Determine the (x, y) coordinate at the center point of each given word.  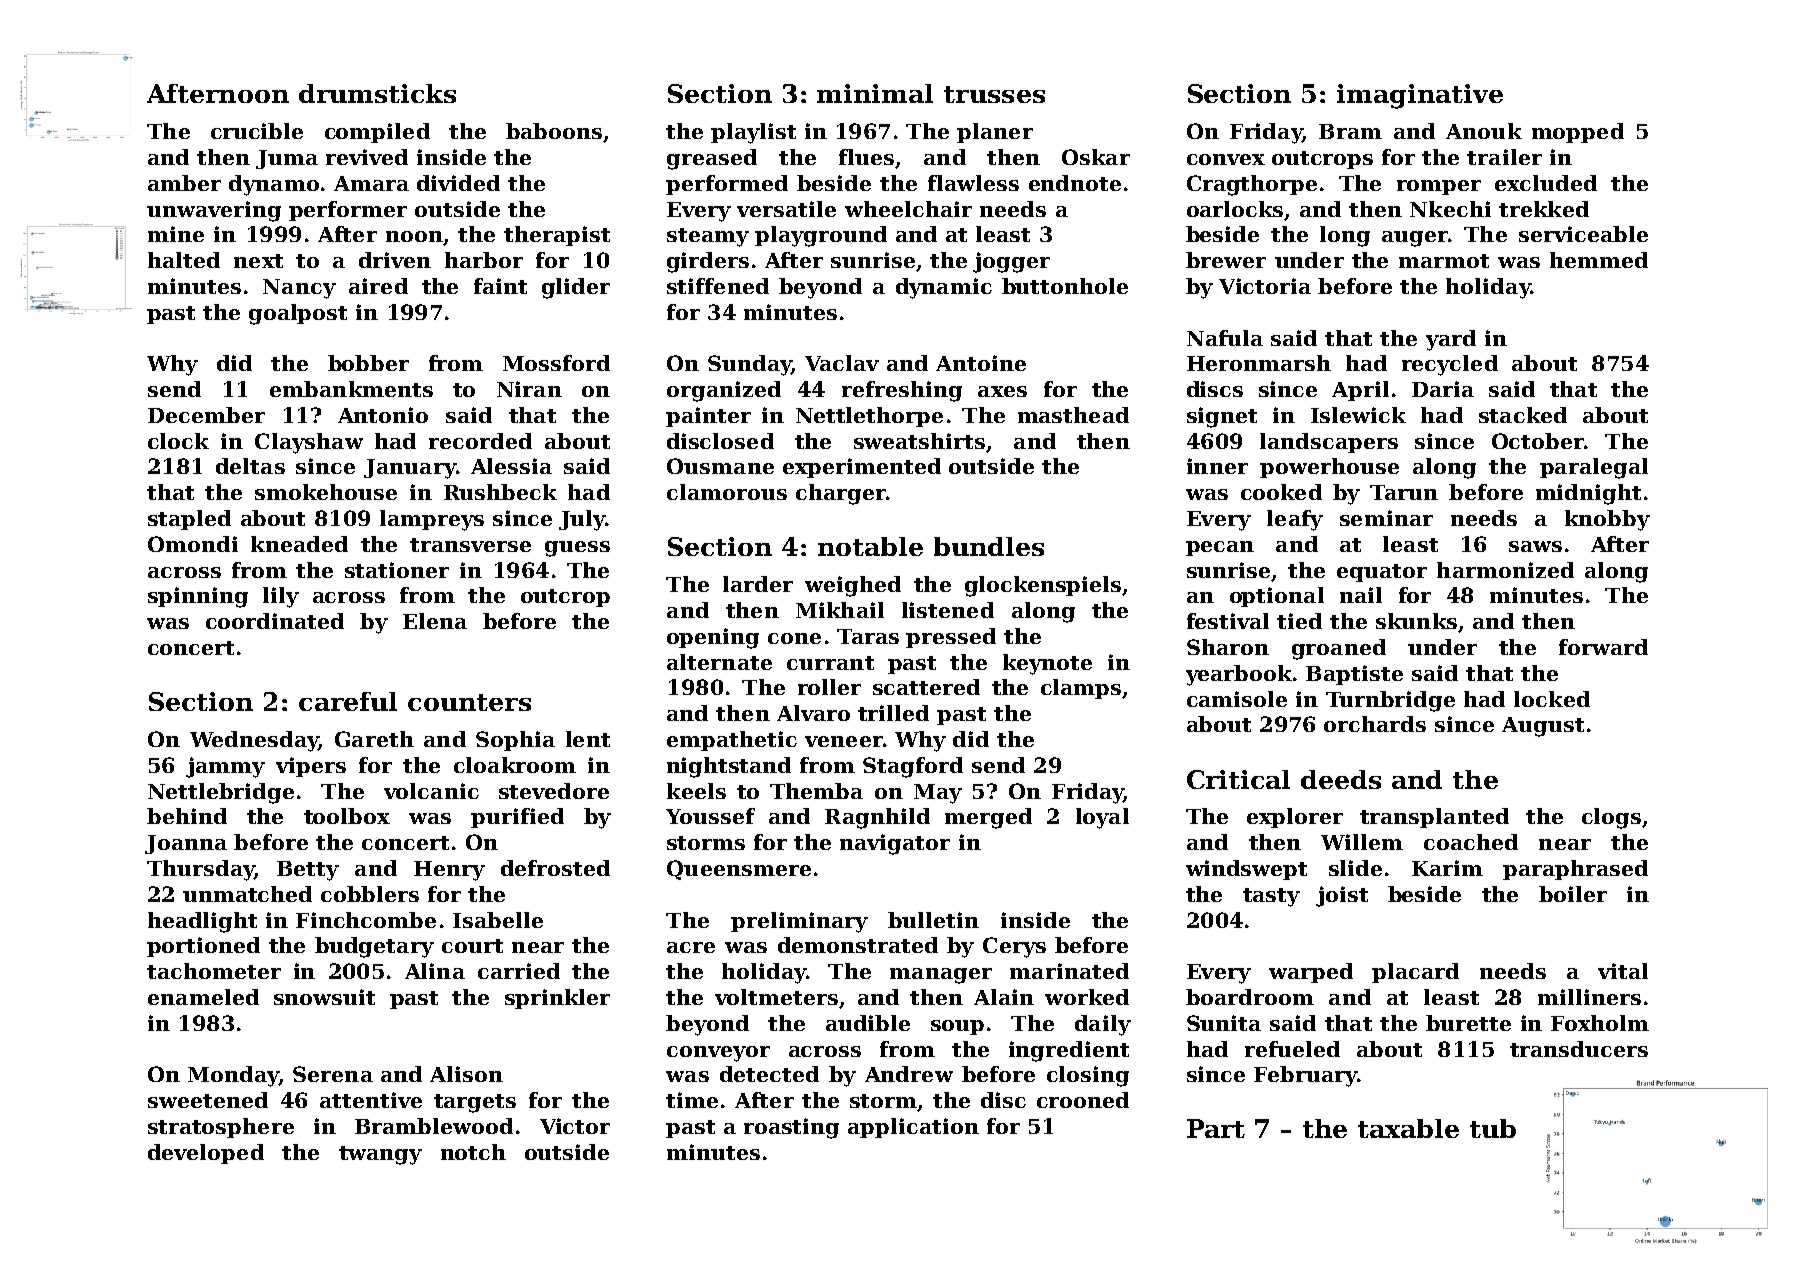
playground (821, 236)
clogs (1611, 818)
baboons (554, 131)
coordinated (275, 621)
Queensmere (739, 870)
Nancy (299, 289)
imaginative (1420, 96)
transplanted (1434, 818)
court (472, 946)
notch (473, 1152)
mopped (1578, 133)
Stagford (913, 767)
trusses (994, 94)
